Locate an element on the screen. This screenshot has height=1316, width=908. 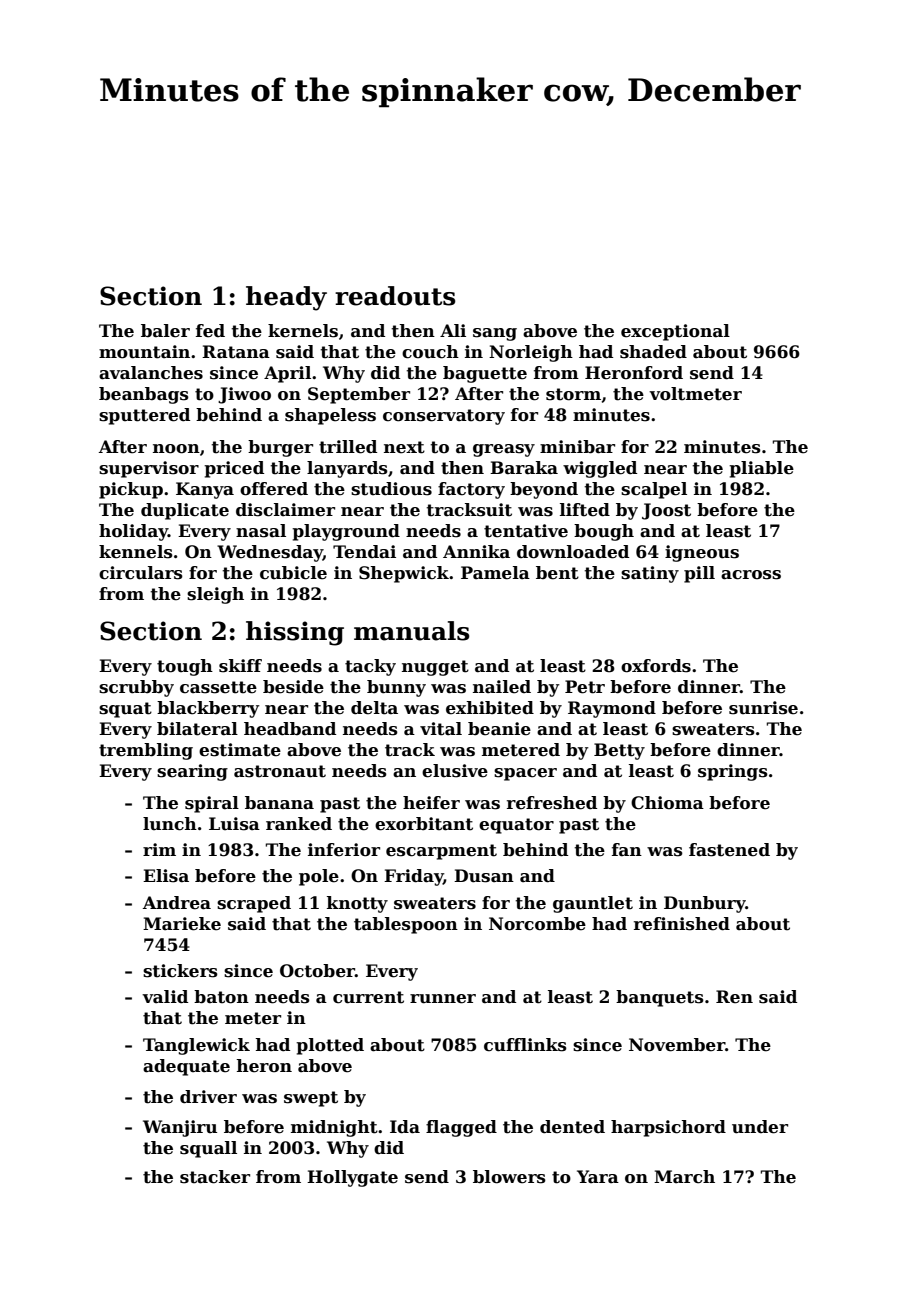
bent is located at coordinates (557, 573).
